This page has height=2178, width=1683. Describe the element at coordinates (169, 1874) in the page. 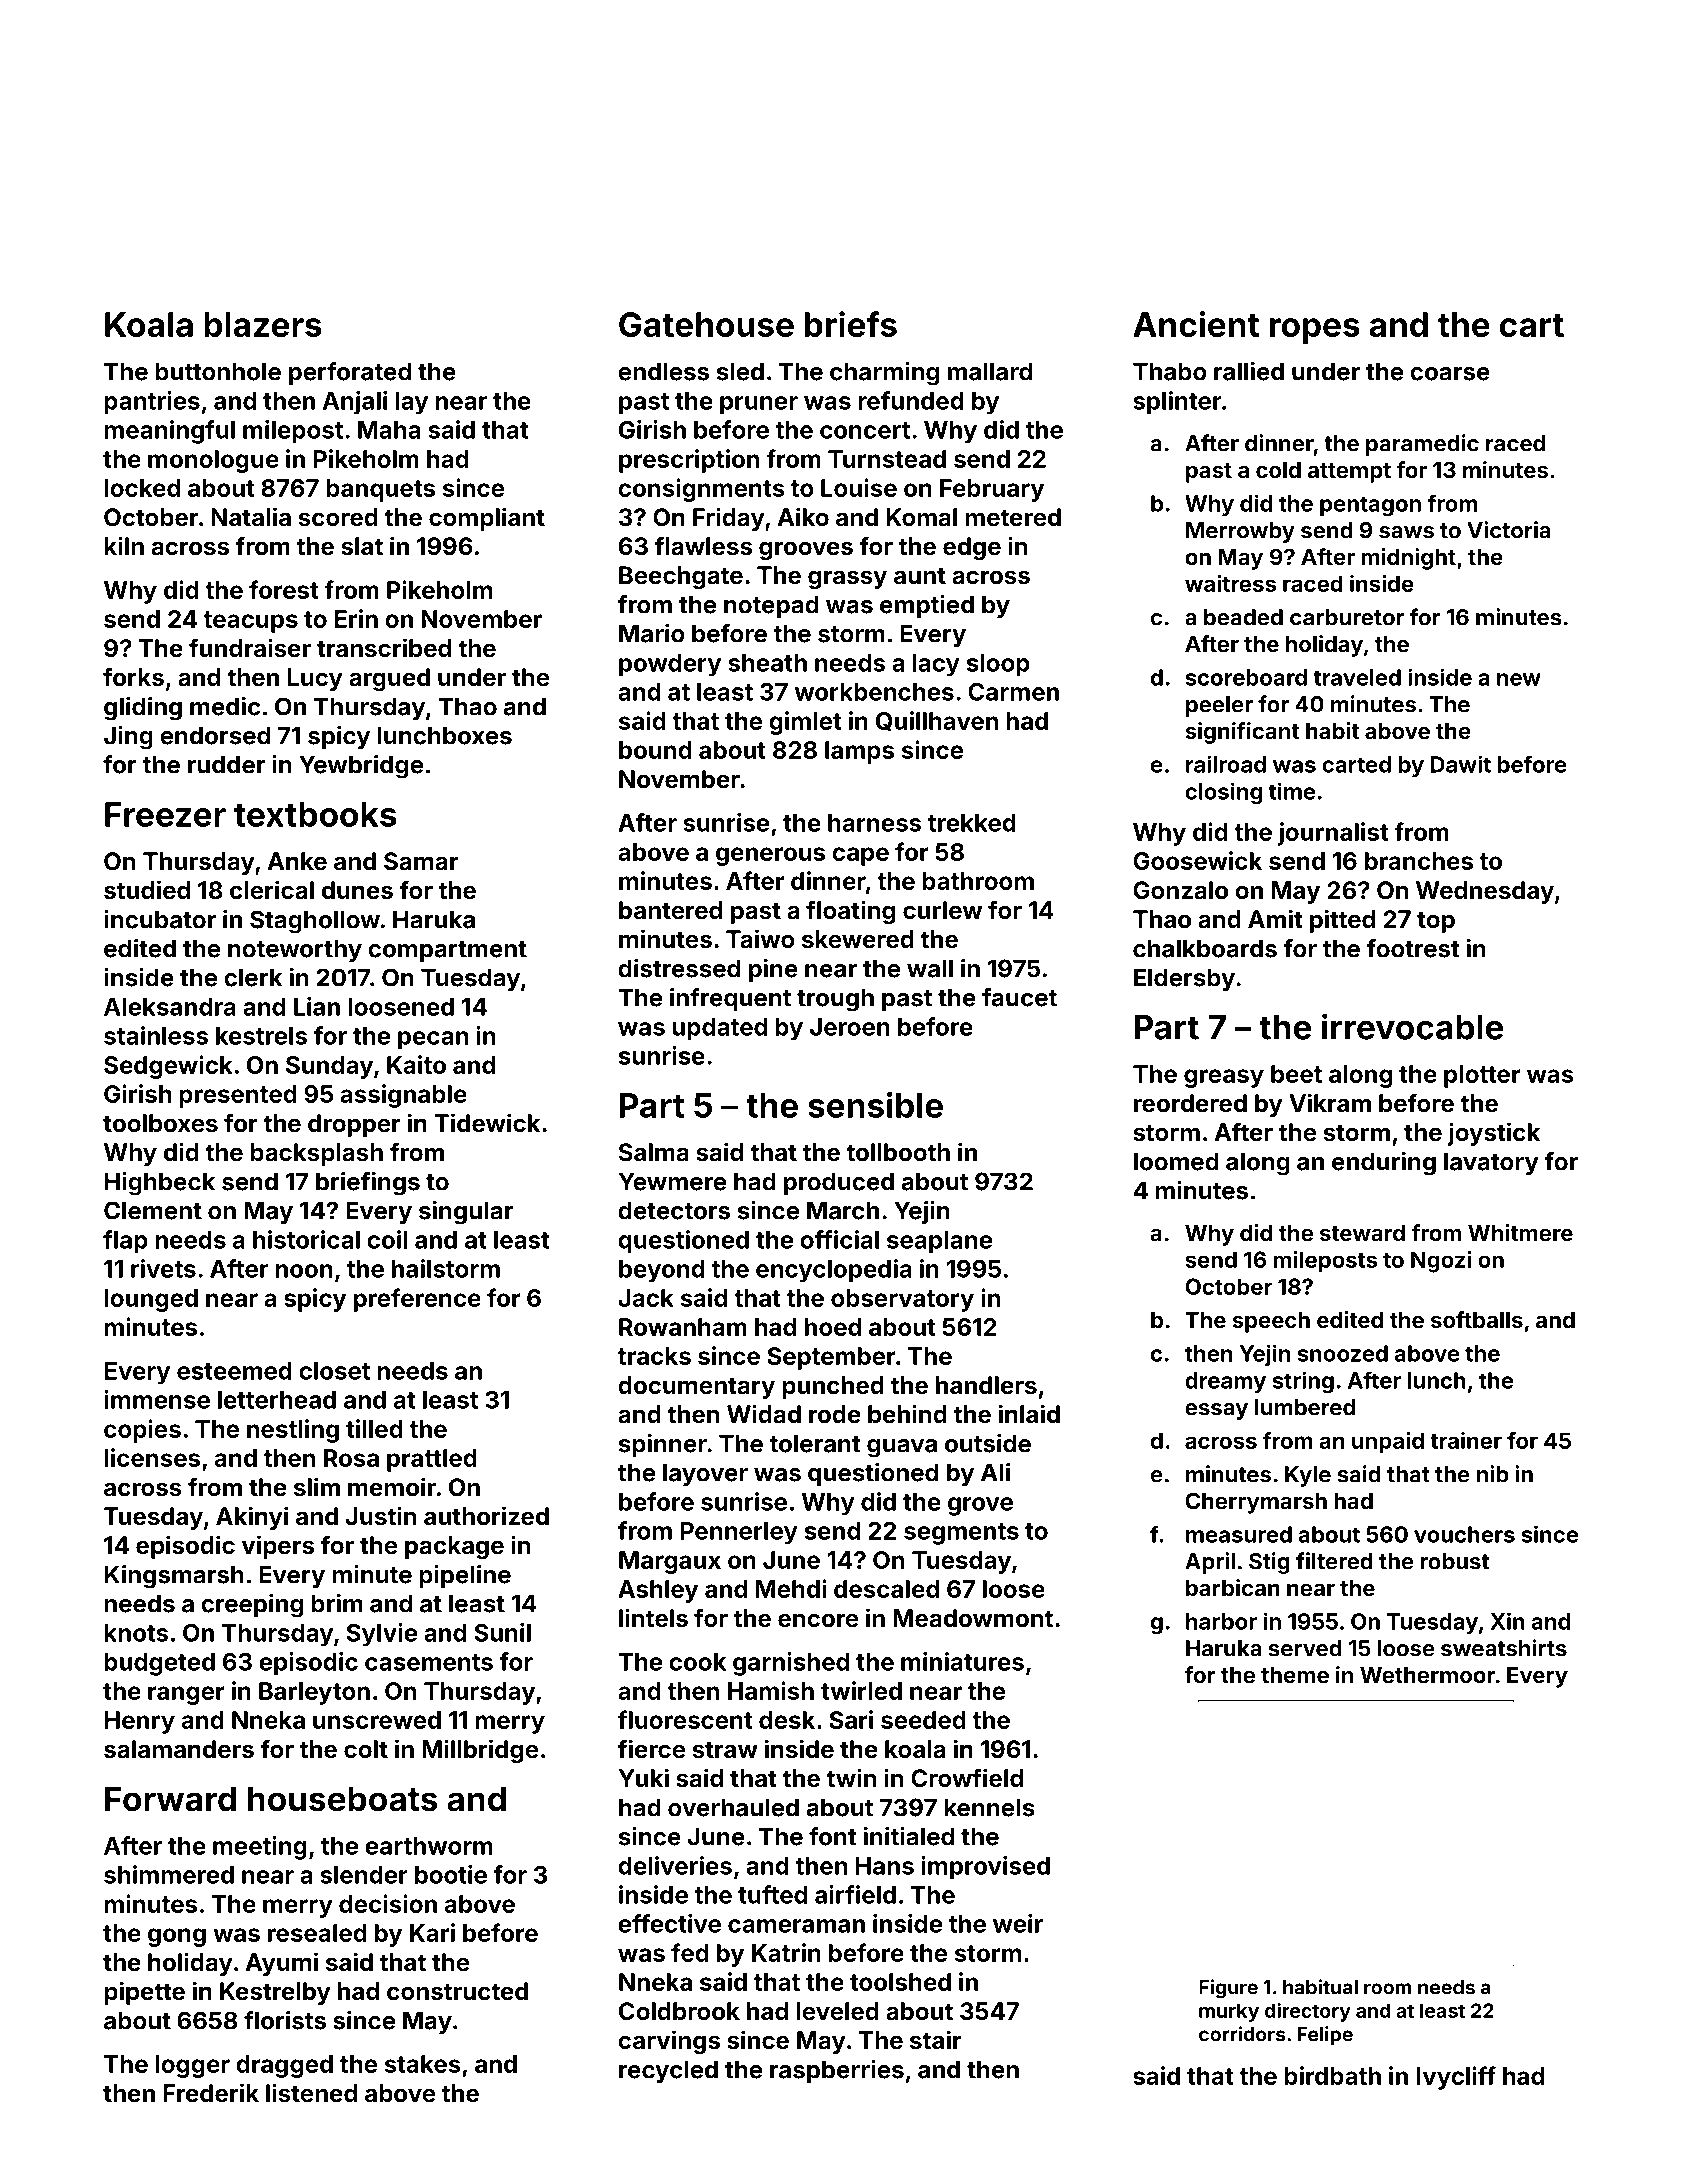

I see `shimmered` at that location.
